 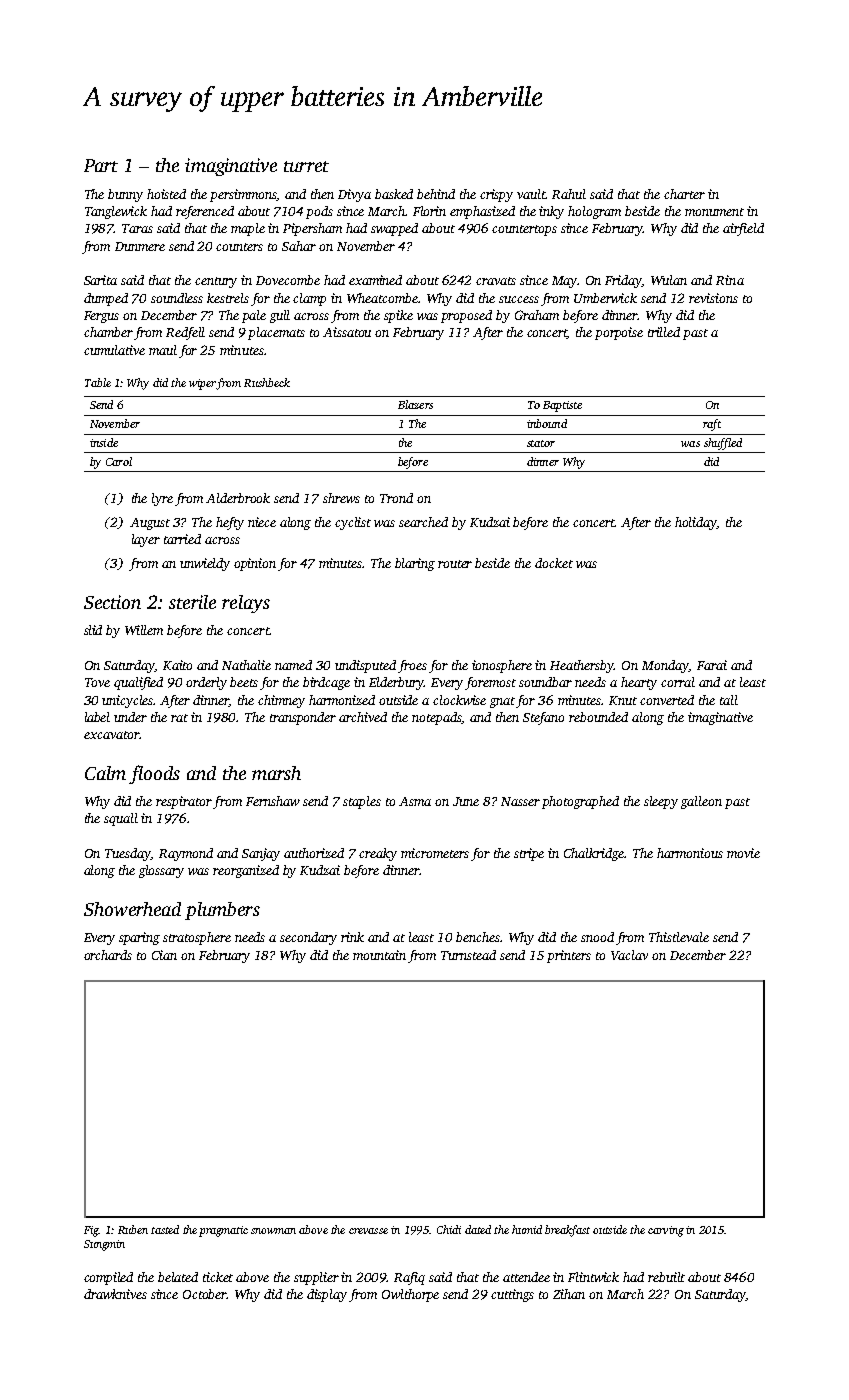 What do you see at coordinates (306, 166) in the screenshot?
I see `turret` at bounding box center [306, 166].
